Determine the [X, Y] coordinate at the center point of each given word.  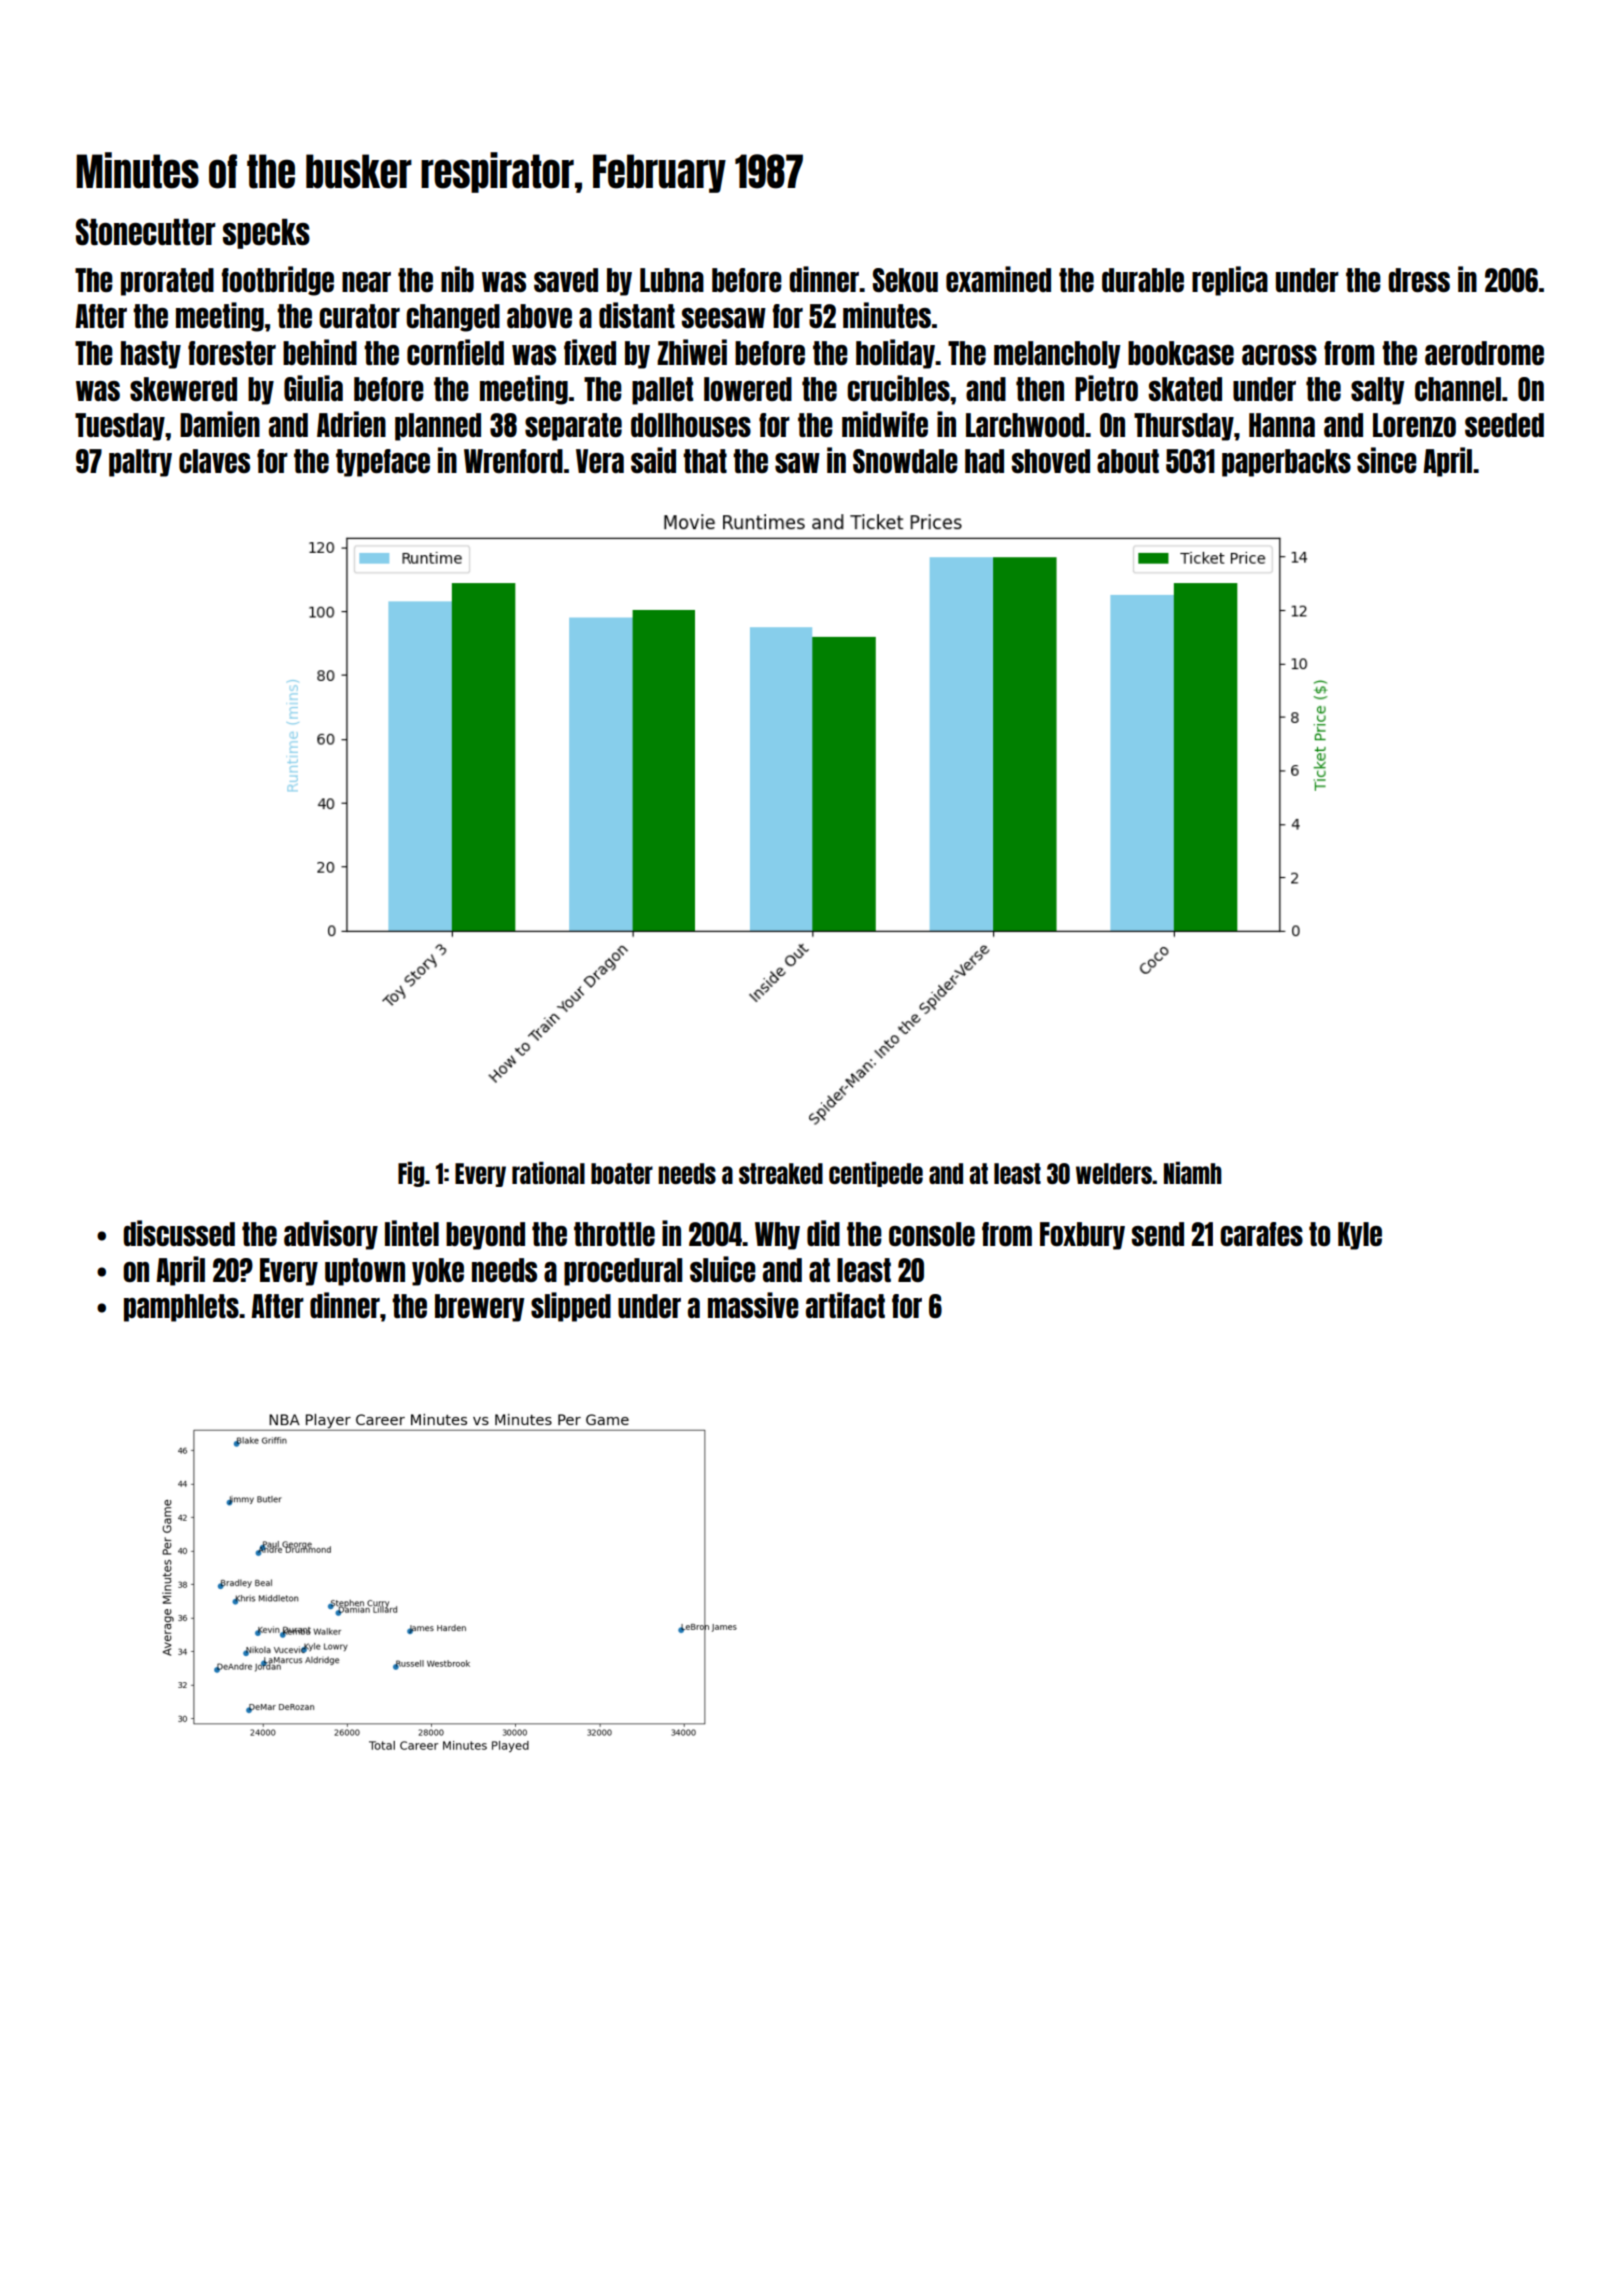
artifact [845, 1305]
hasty [151, 355]
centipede [876, 1174]
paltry [140, 463]
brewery [480, 1308]
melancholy [1057, 355]
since [1387, 460]
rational [548, 1173]
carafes [1261, 1234]
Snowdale [905, 461]
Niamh [1193, 1173]
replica [1230, 281]
